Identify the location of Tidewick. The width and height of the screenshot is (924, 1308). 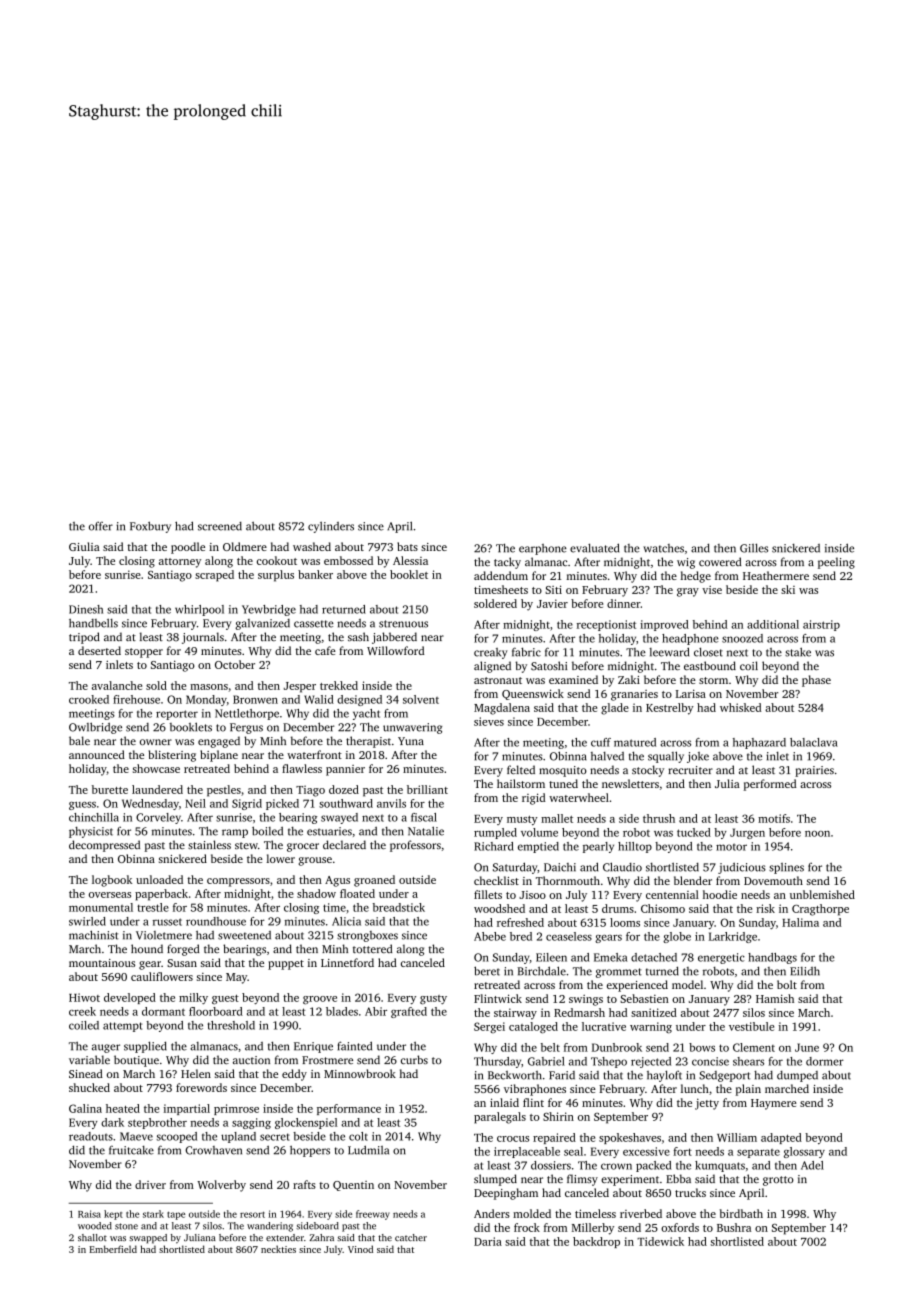
(660, 1241).
